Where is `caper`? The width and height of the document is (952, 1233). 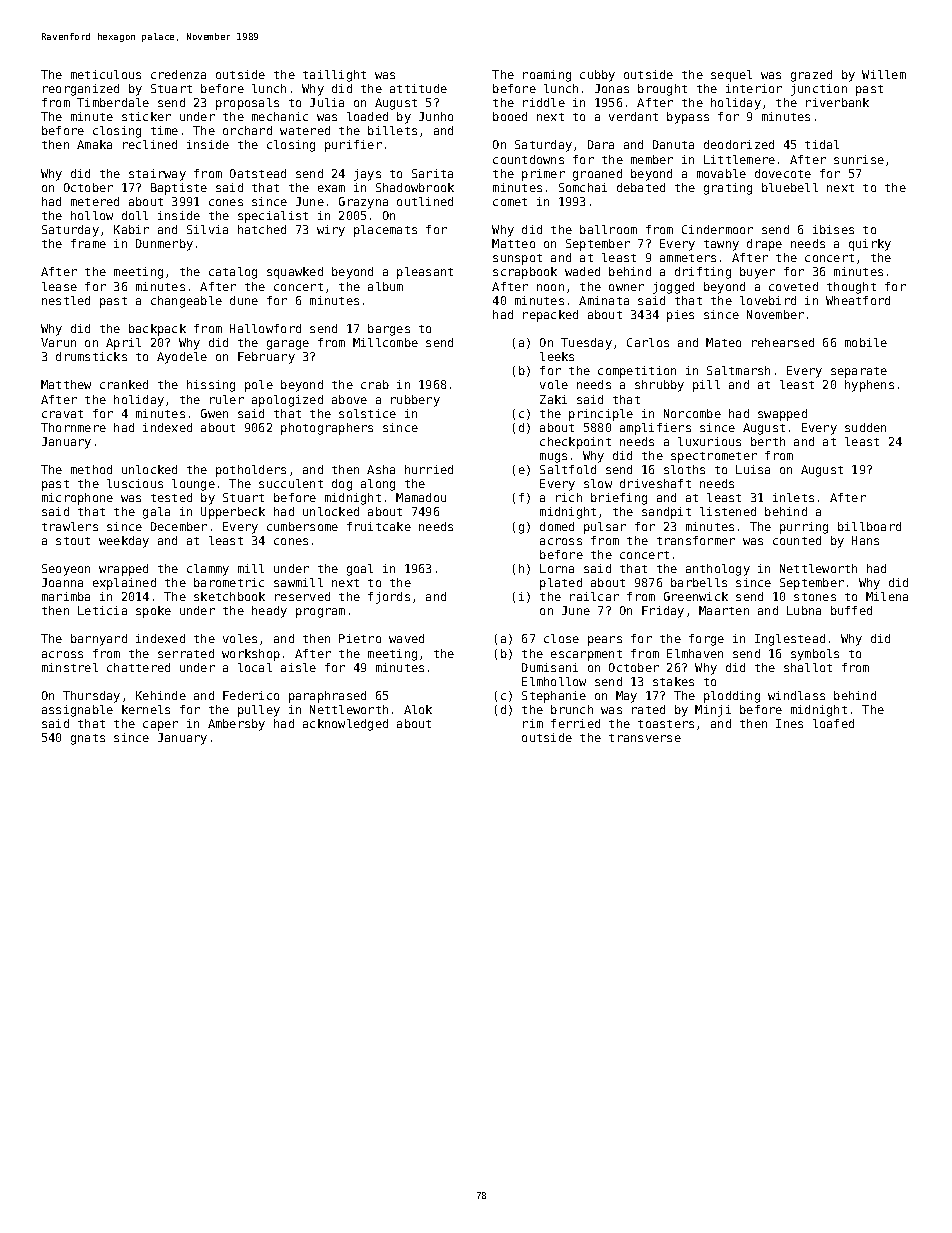 caper is located at coordinates (160, 726).
